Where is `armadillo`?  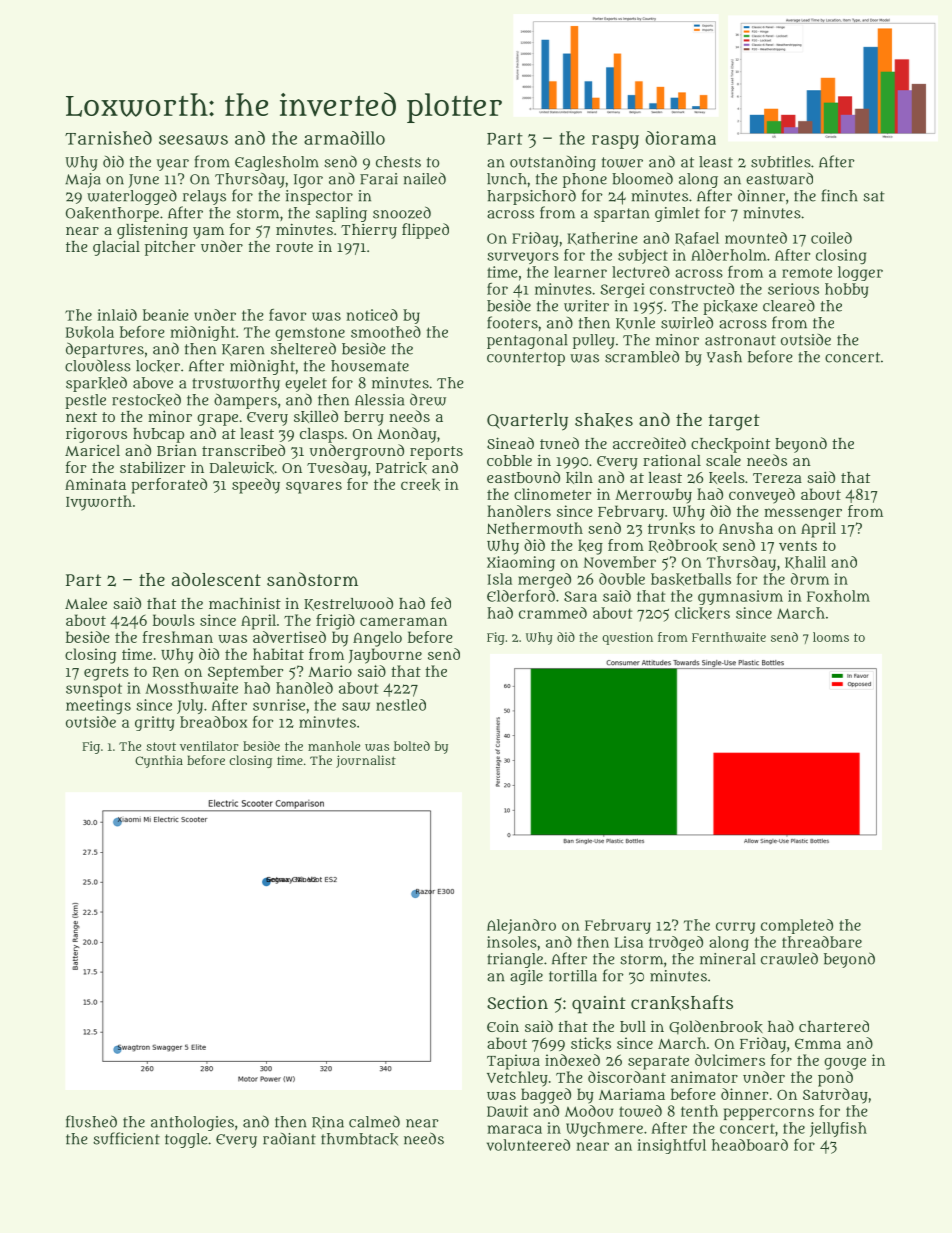 armadillo is located at coordinates (344, 138).
